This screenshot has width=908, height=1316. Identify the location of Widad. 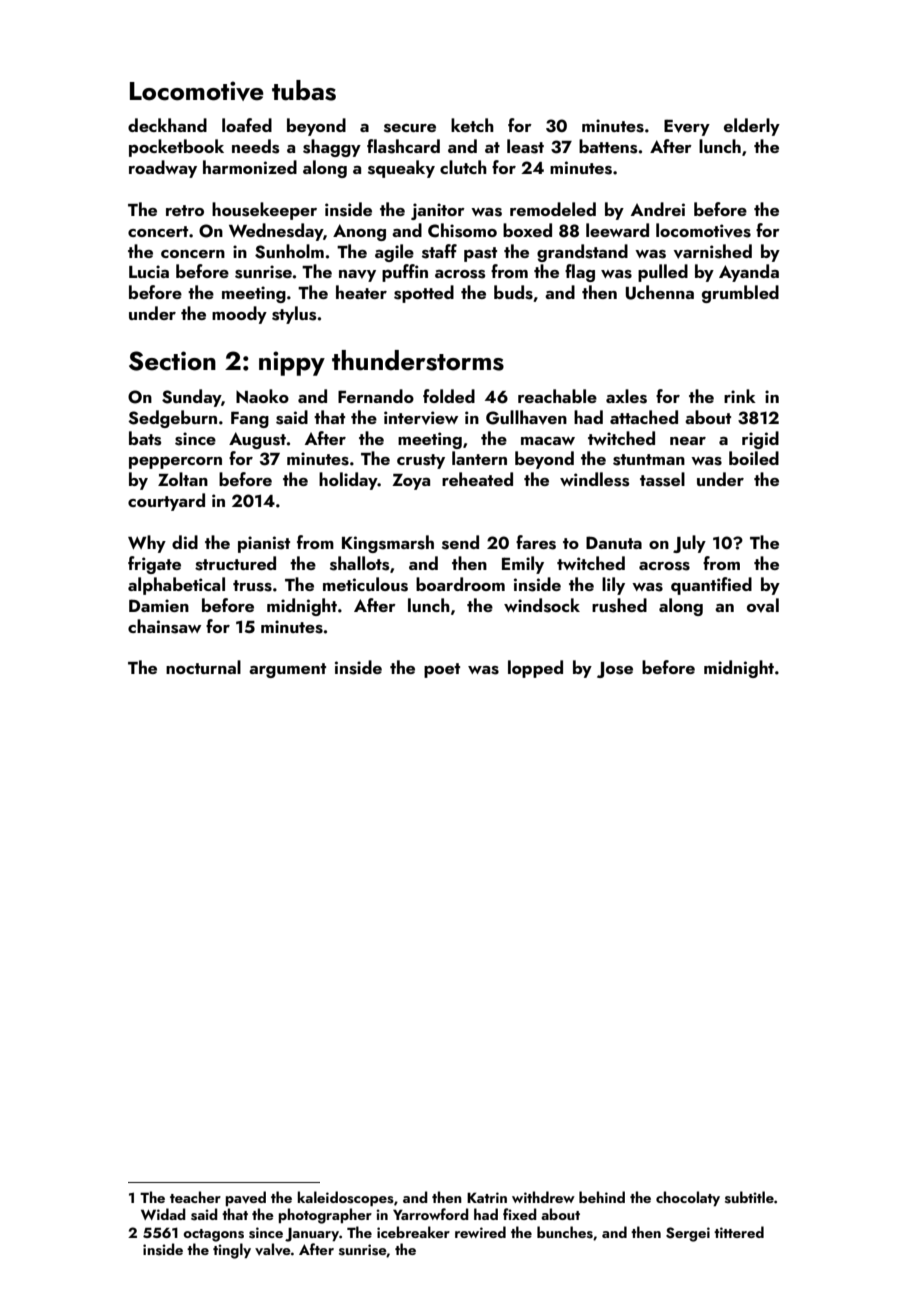
(163, 1214).
